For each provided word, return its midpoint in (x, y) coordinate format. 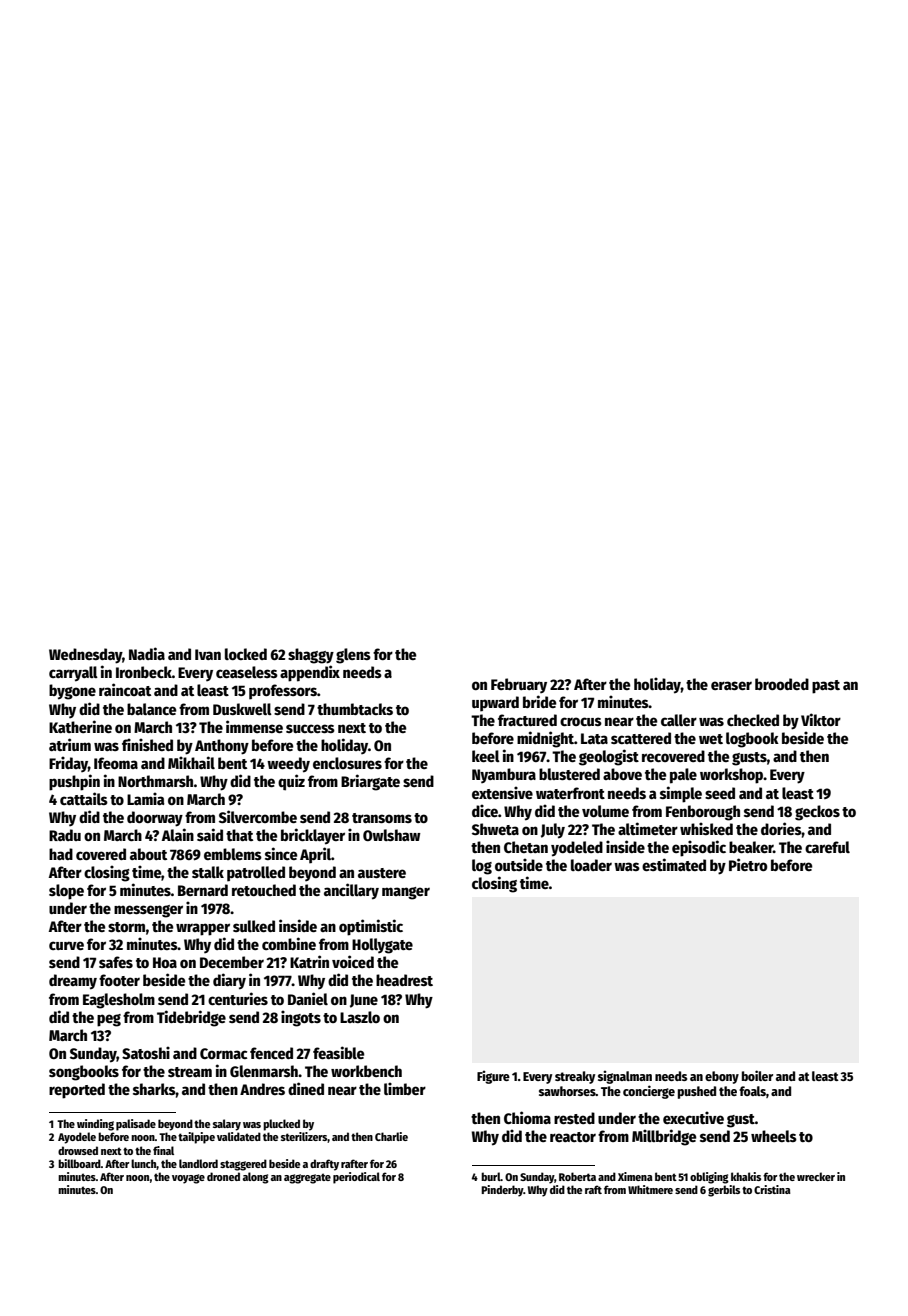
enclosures (347, 763)
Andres (262, 1089)
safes (116, 962)
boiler (757, 1075)
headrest (404, 980)
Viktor (821, 719)
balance (152, 709)
